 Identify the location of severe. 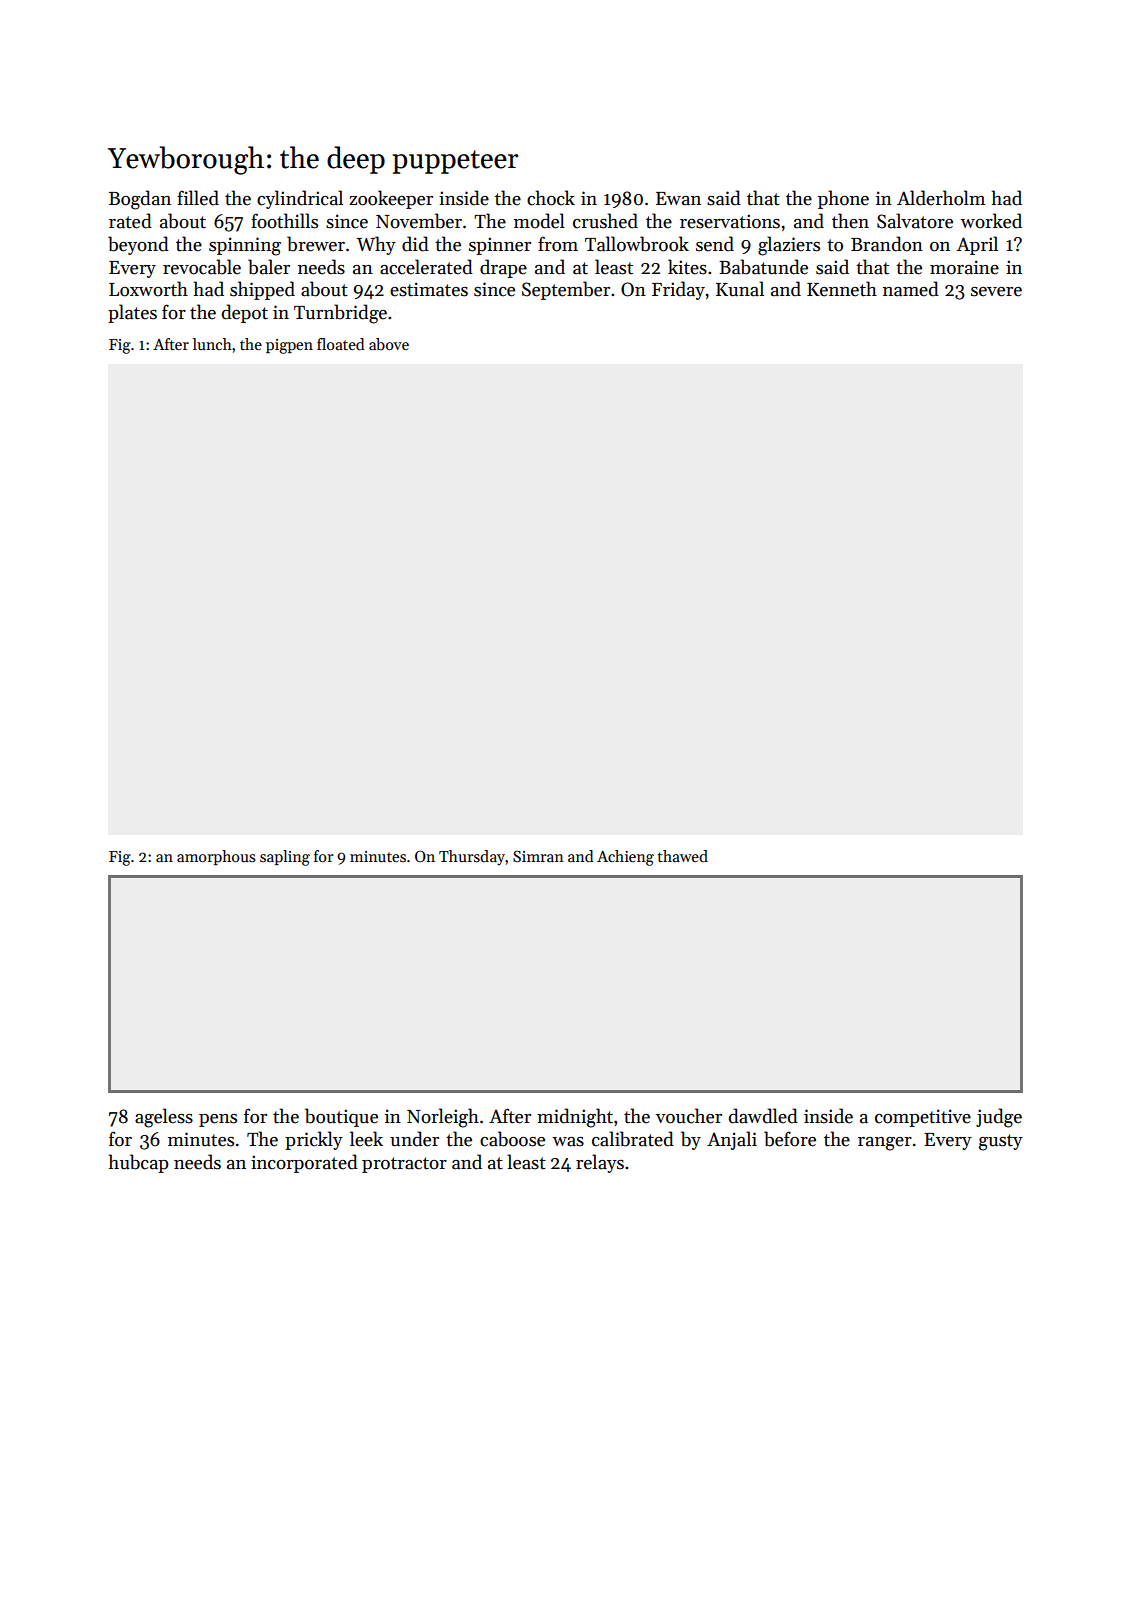
(996, 292).
